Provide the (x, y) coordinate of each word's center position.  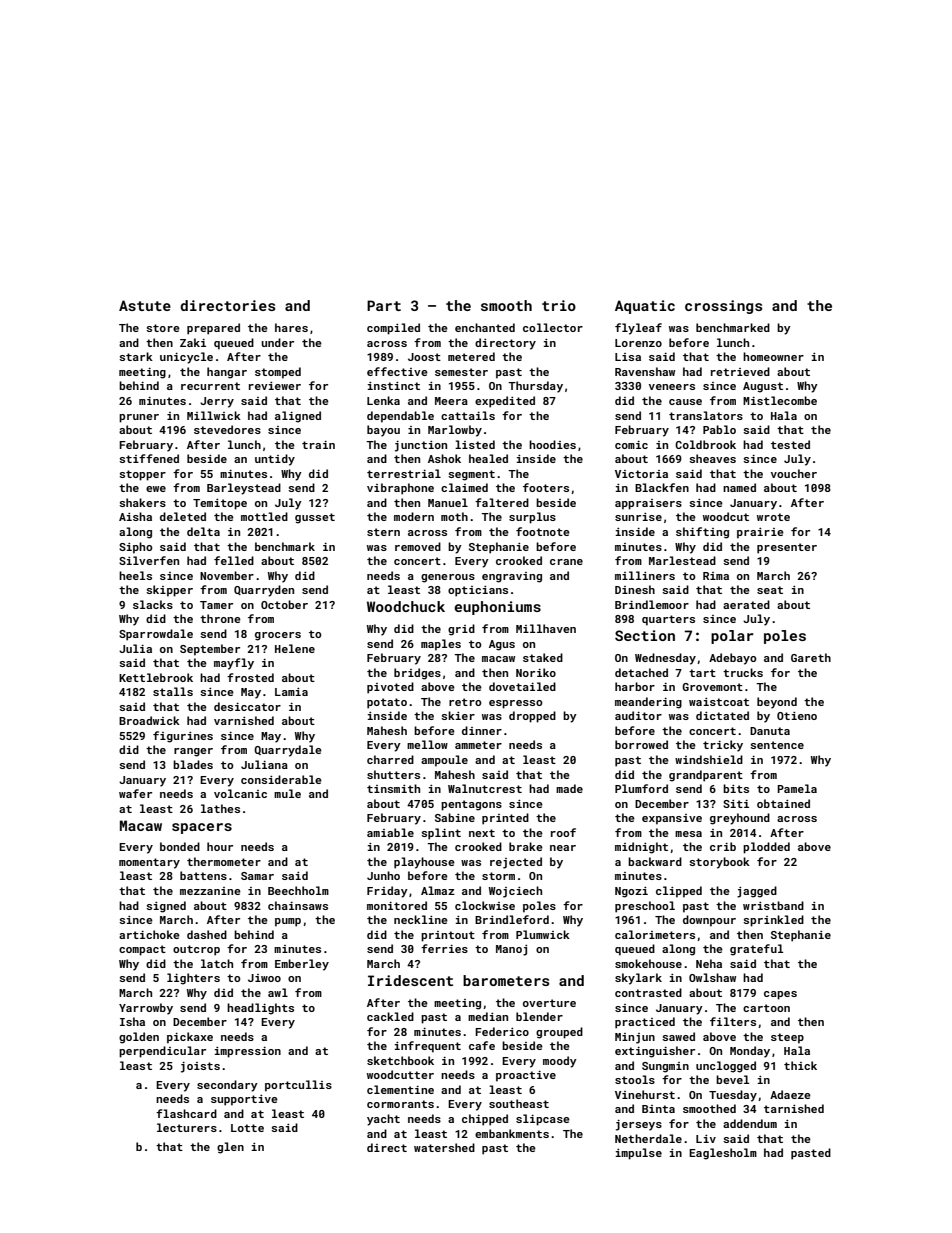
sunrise (638, 517)
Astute (145, 305)
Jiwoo (264, 978)
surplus (532, 518)
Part (384, 305)
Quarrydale (288, 751)
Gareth (811, 657)
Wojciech (515, 892)
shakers (142, 502)
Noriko (536, 672)
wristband (773, 905)
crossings (724, 307)
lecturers (187, 1127)
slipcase (543, 1120)
